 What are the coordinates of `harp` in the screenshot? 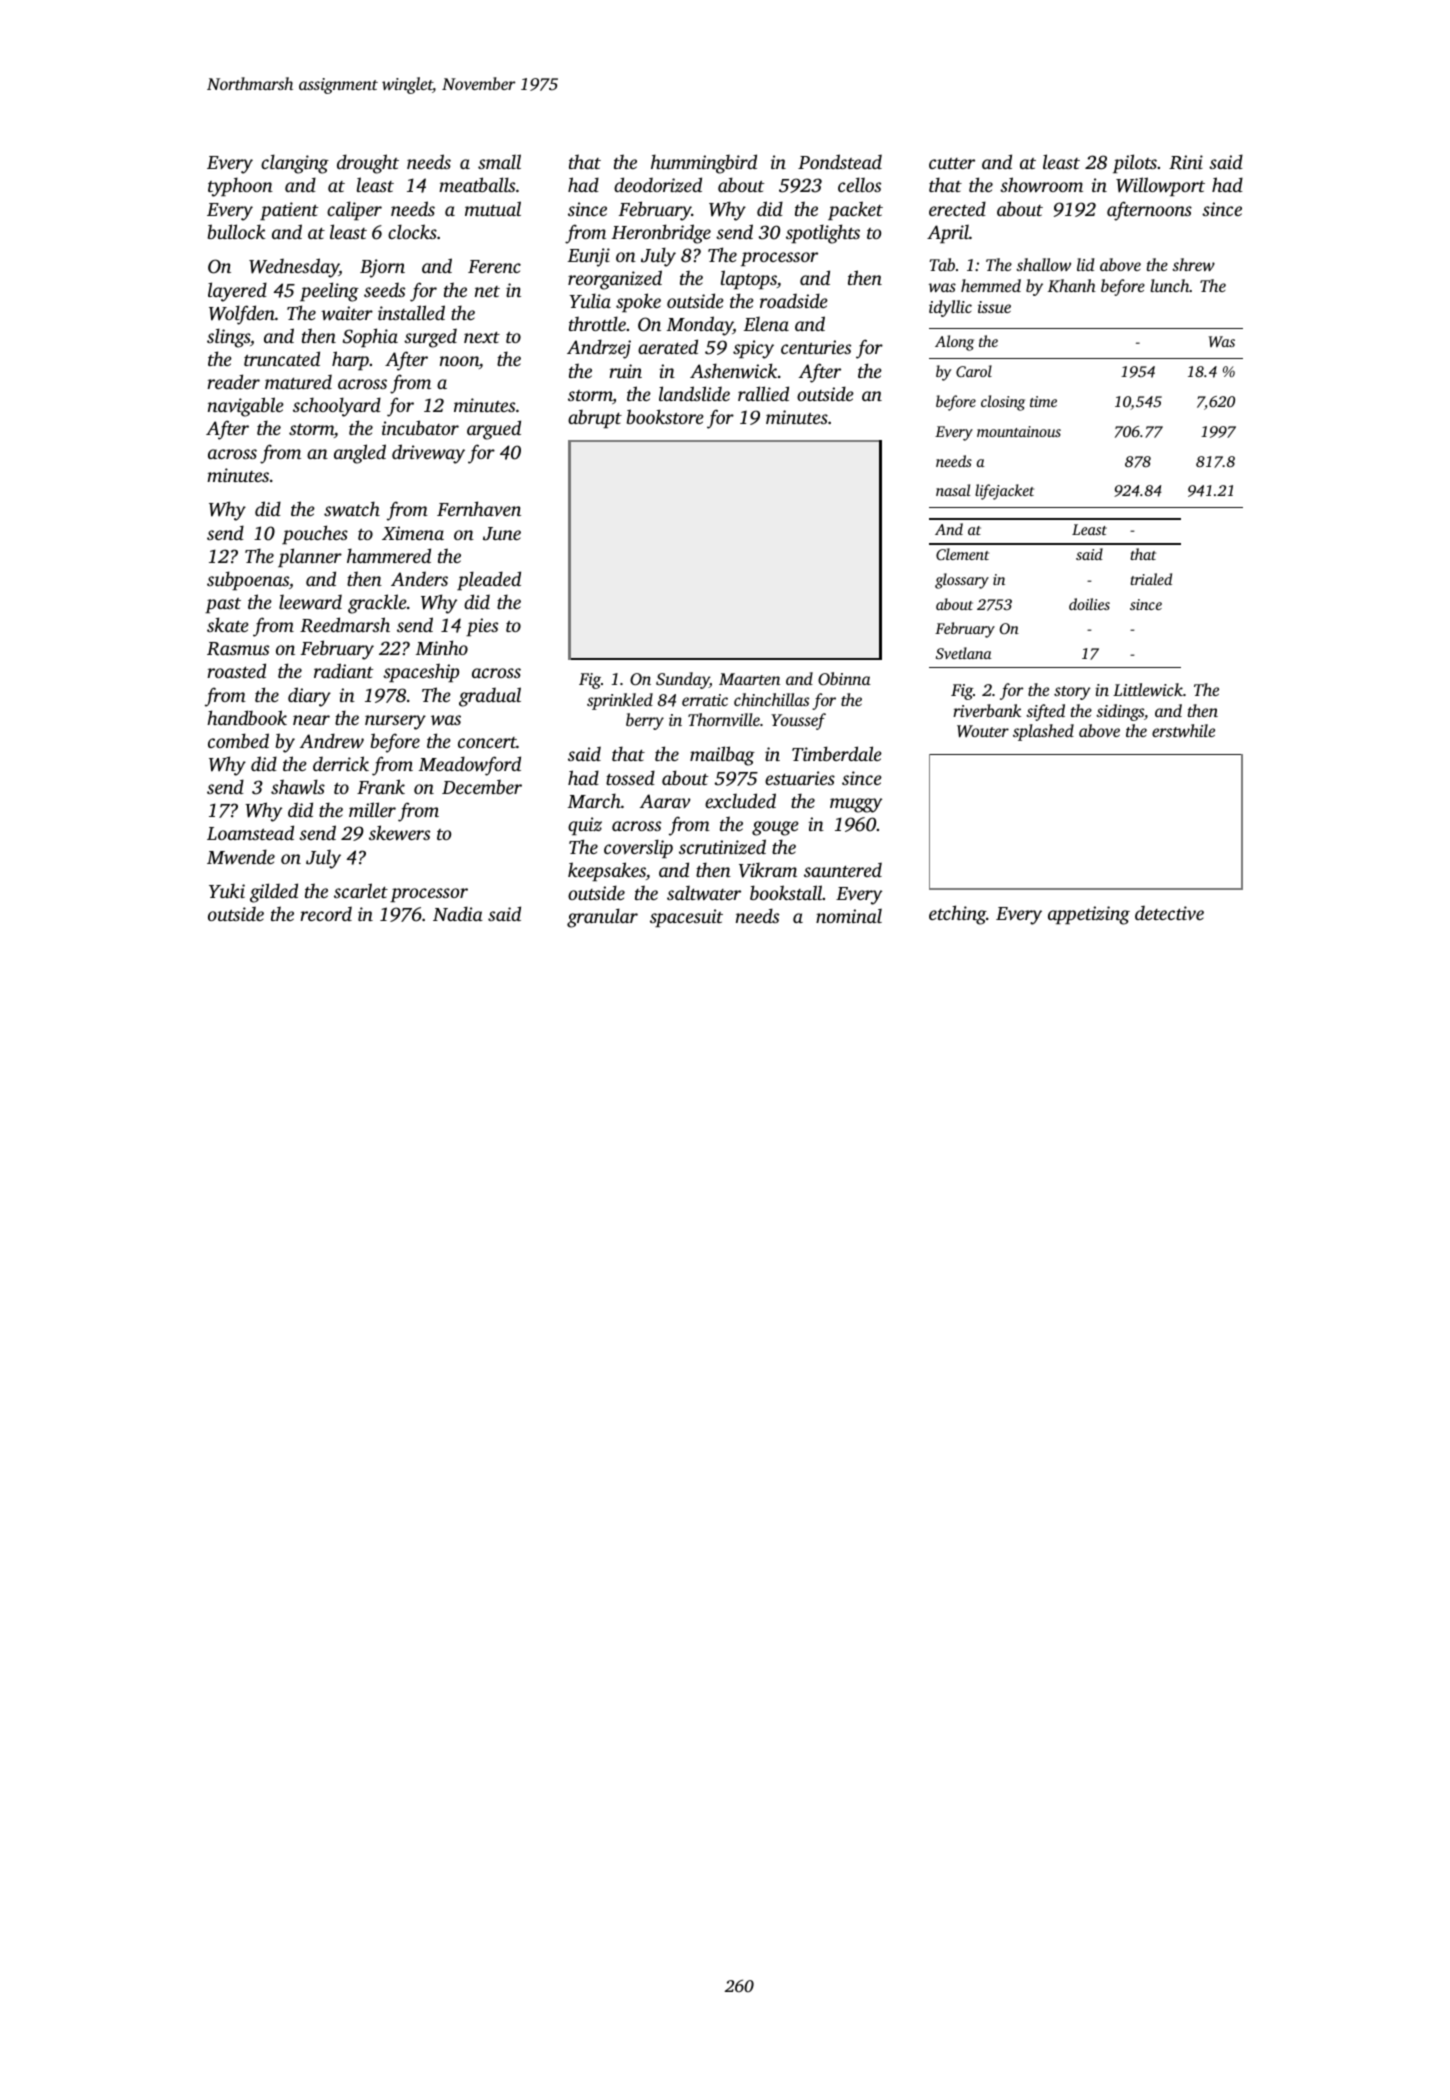 It's located at (350, 360).
